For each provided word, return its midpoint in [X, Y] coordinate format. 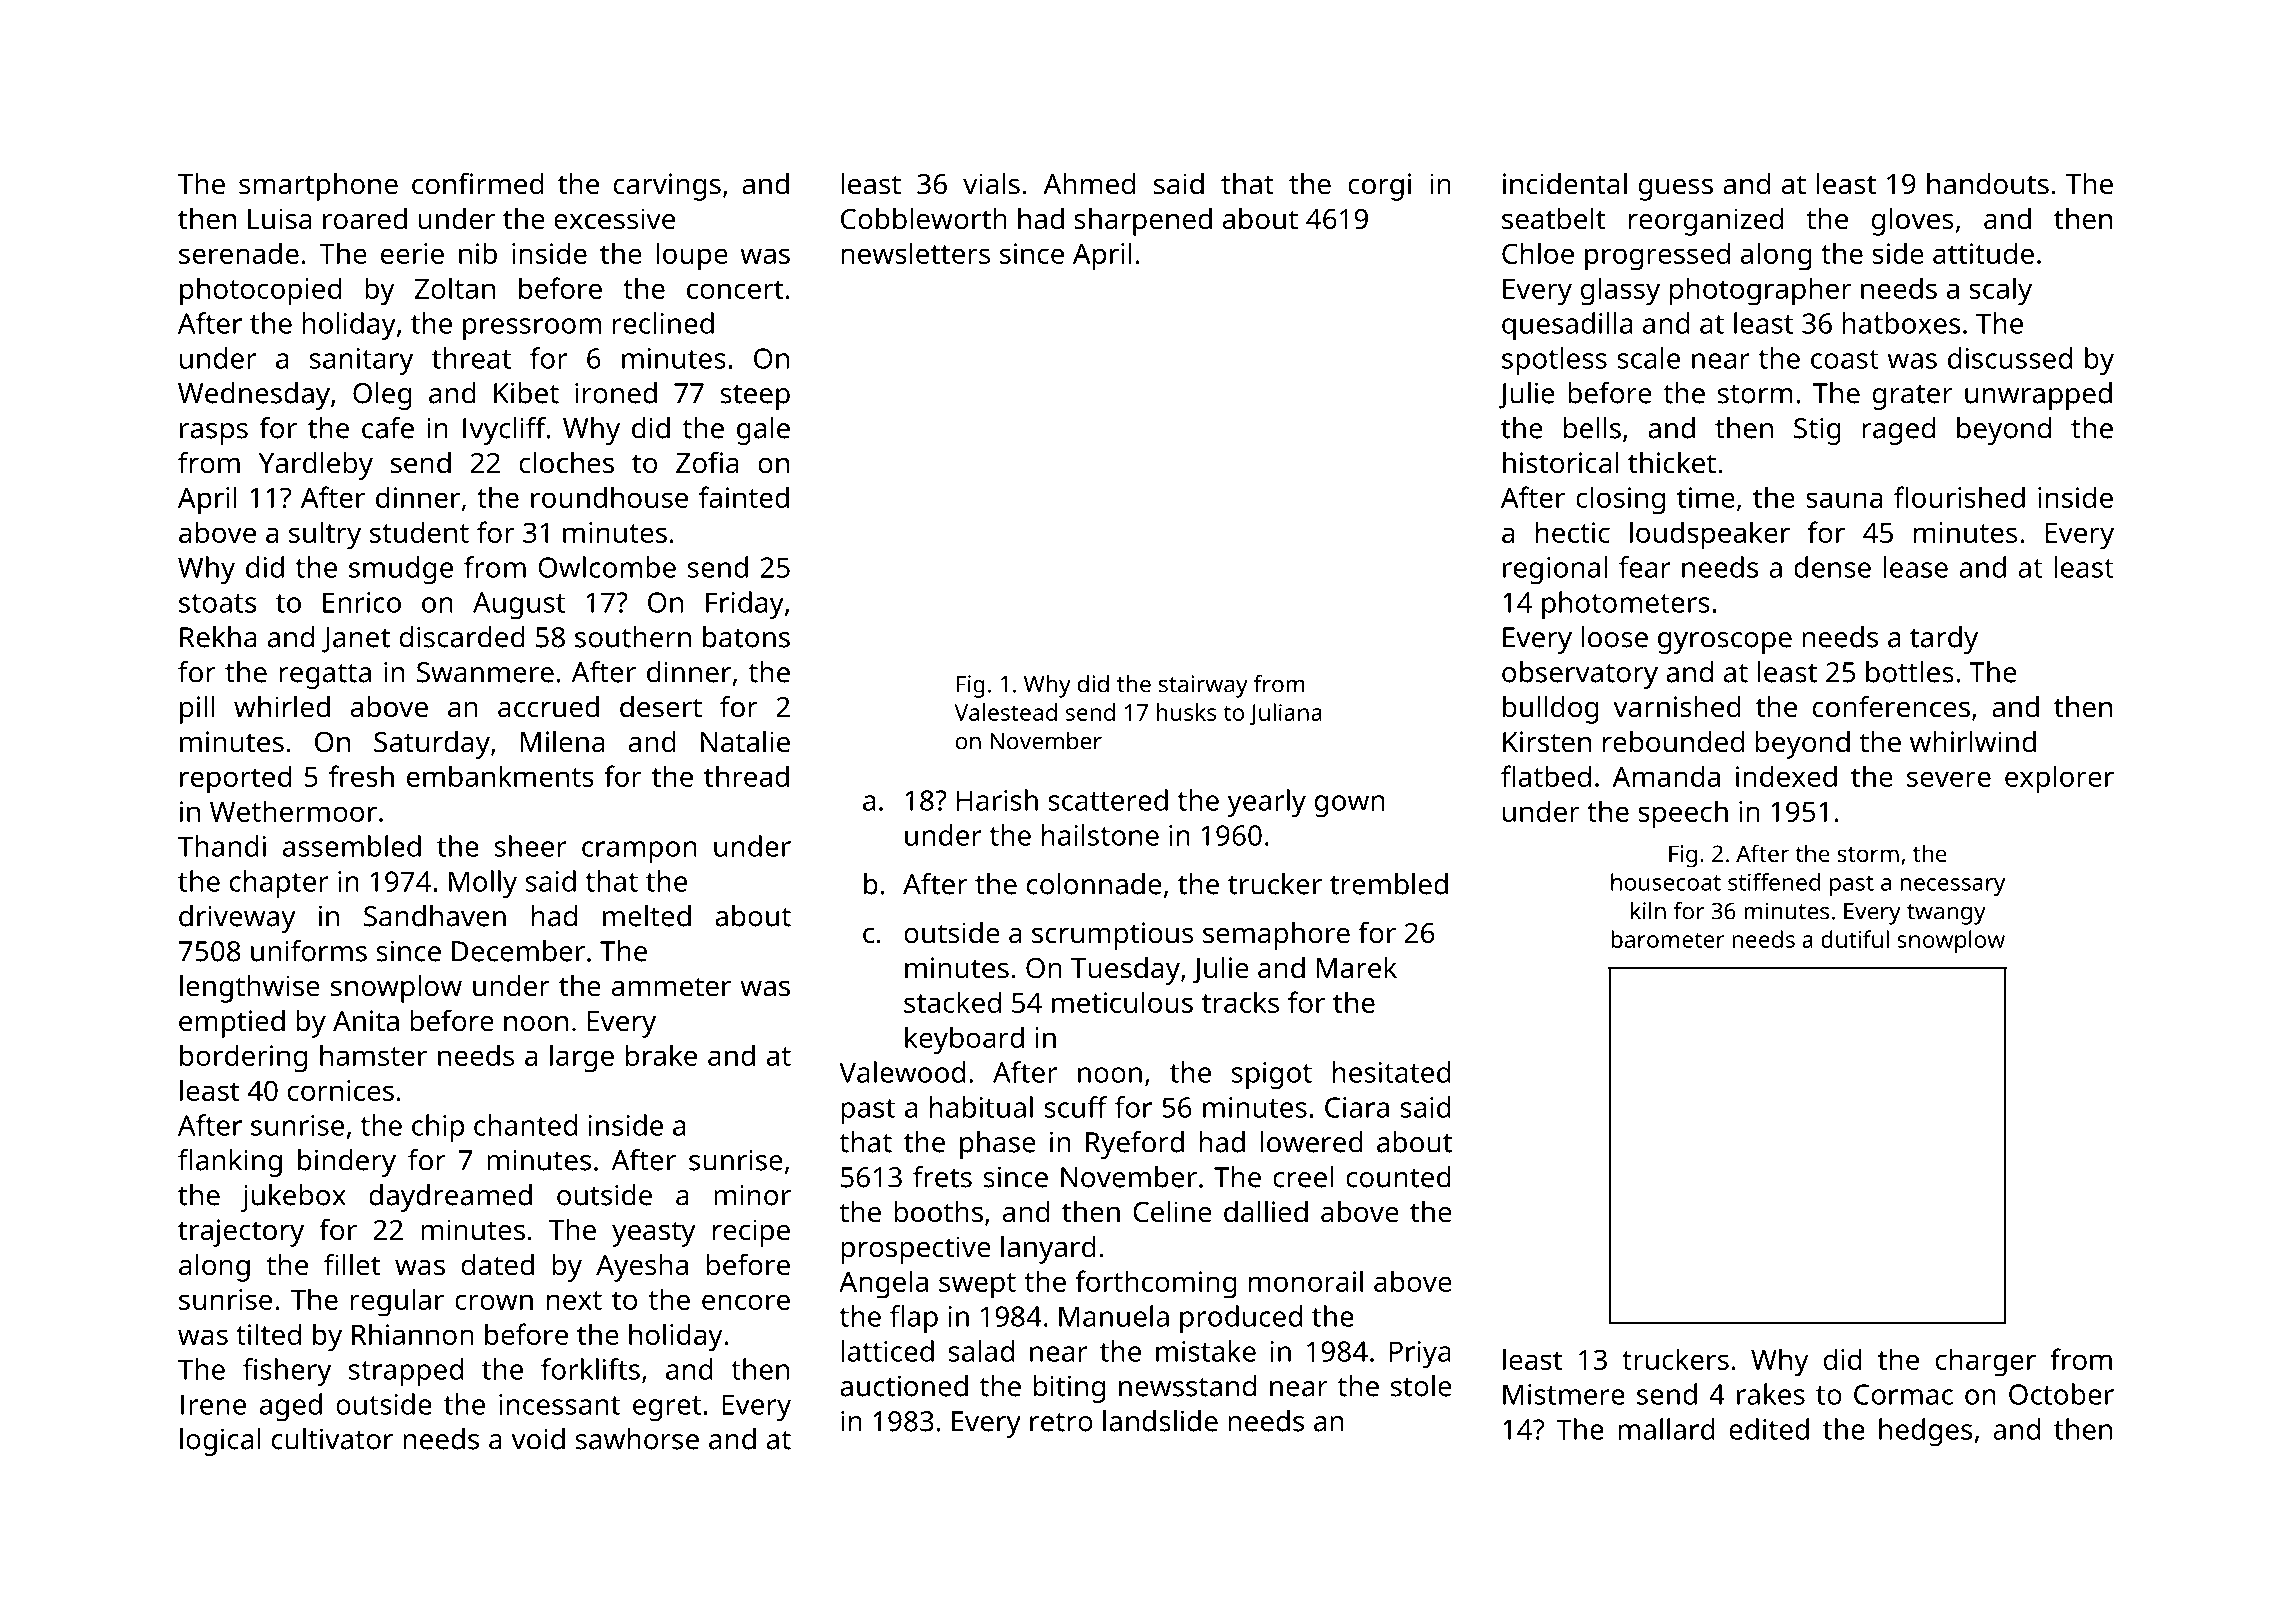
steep [755, 397]
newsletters [915, 253]
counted [1398, 1177]
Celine [1172, 1212]
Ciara [1357, 1107]
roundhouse [609, 497]
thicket [1672, 463]
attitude [1983, 253]
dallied [1266, 1212]
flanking [230, 1163]
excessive [614, 219]
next [574, 1300]
